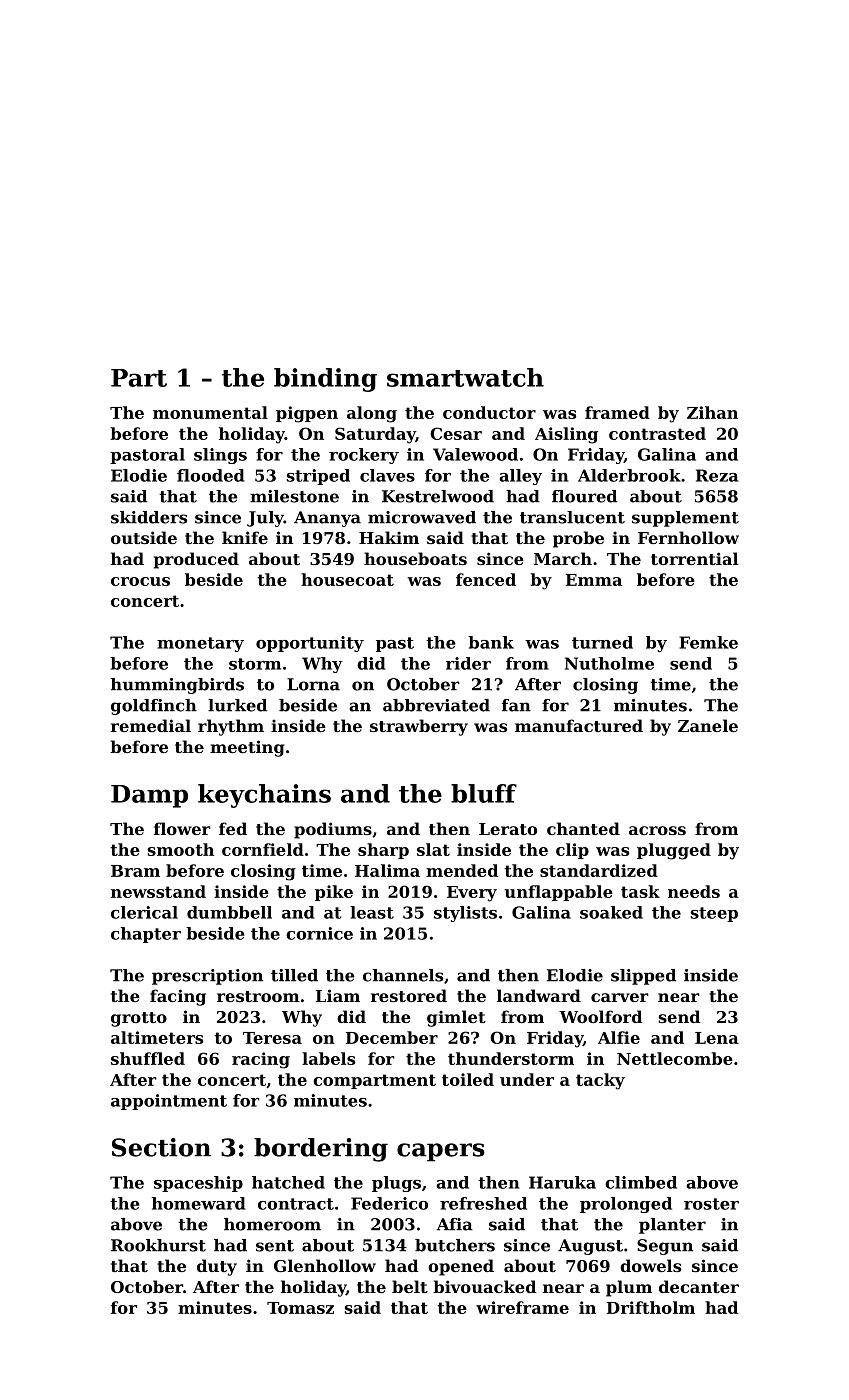 The height and width of the screenshot is (1400, 849). I want to click on chapter, so click(146, 935).
